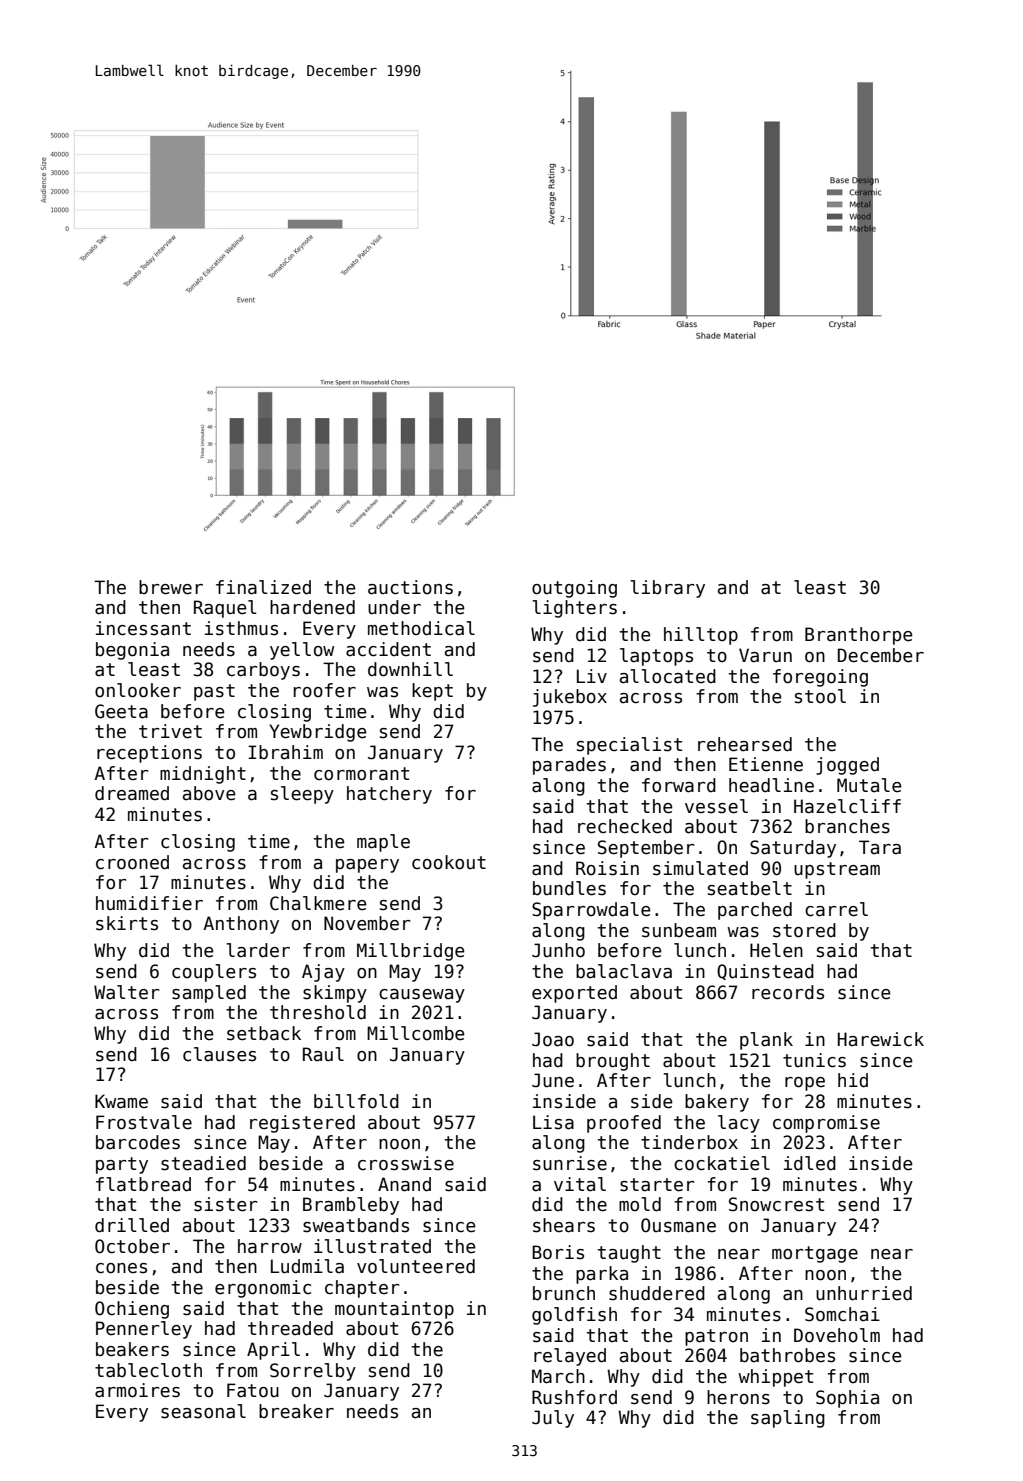  I want to click on larder, so click(258, 950).
